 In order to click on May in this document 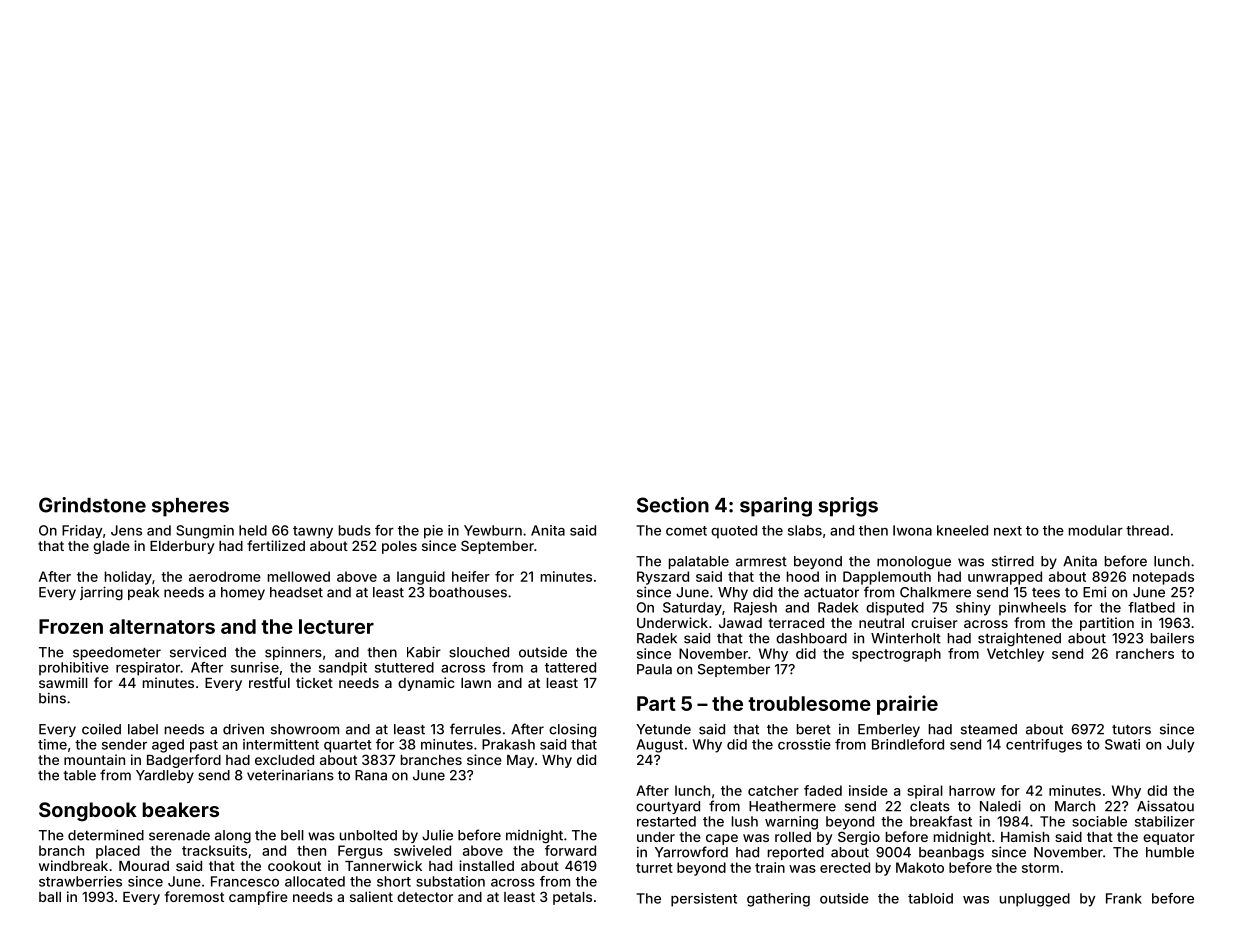, I will do `click(520, 761)`.
